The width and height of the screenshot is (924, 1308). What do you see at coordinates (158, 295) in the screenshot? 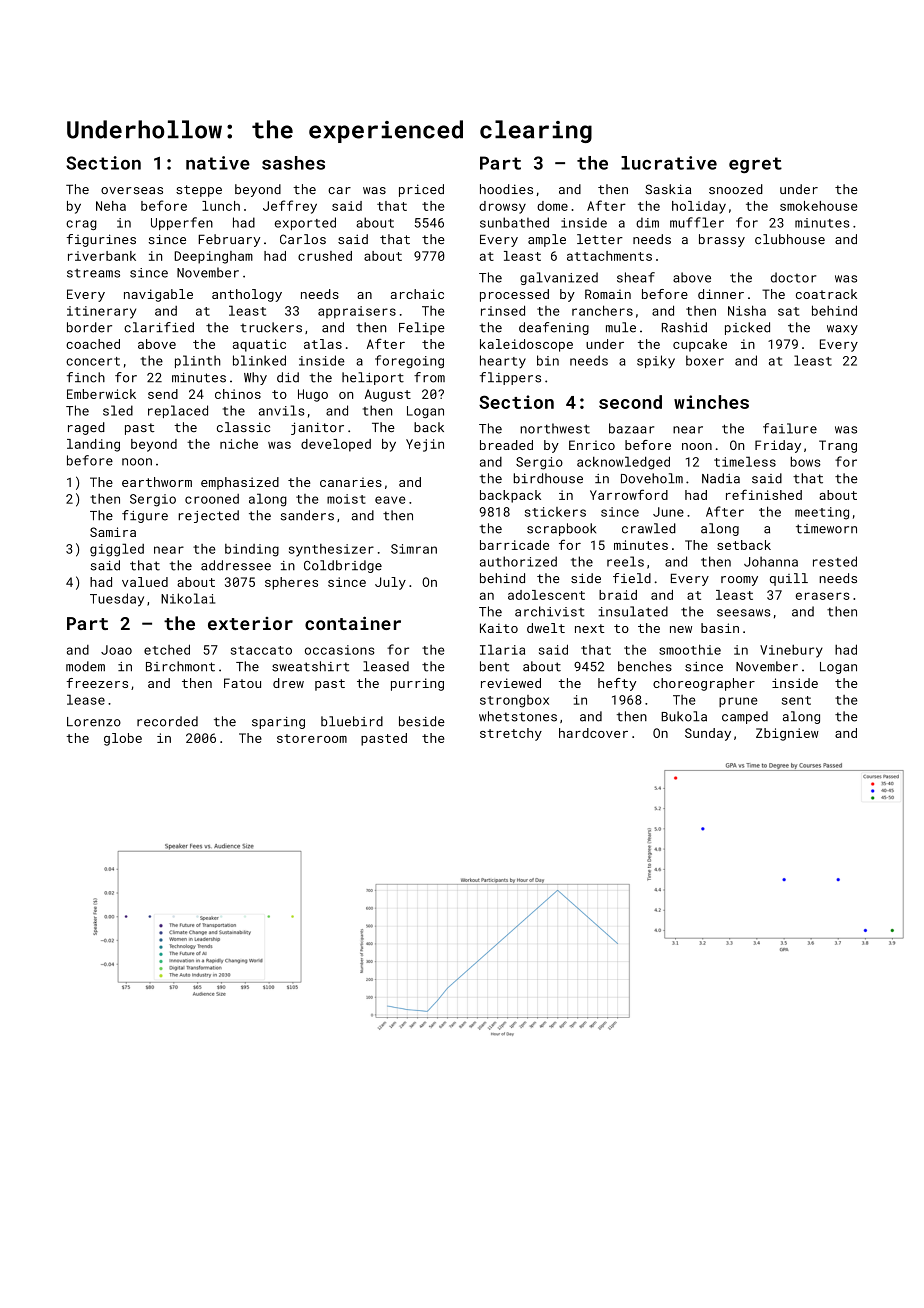
I see `navigable` at bounding box center [158, 295].
